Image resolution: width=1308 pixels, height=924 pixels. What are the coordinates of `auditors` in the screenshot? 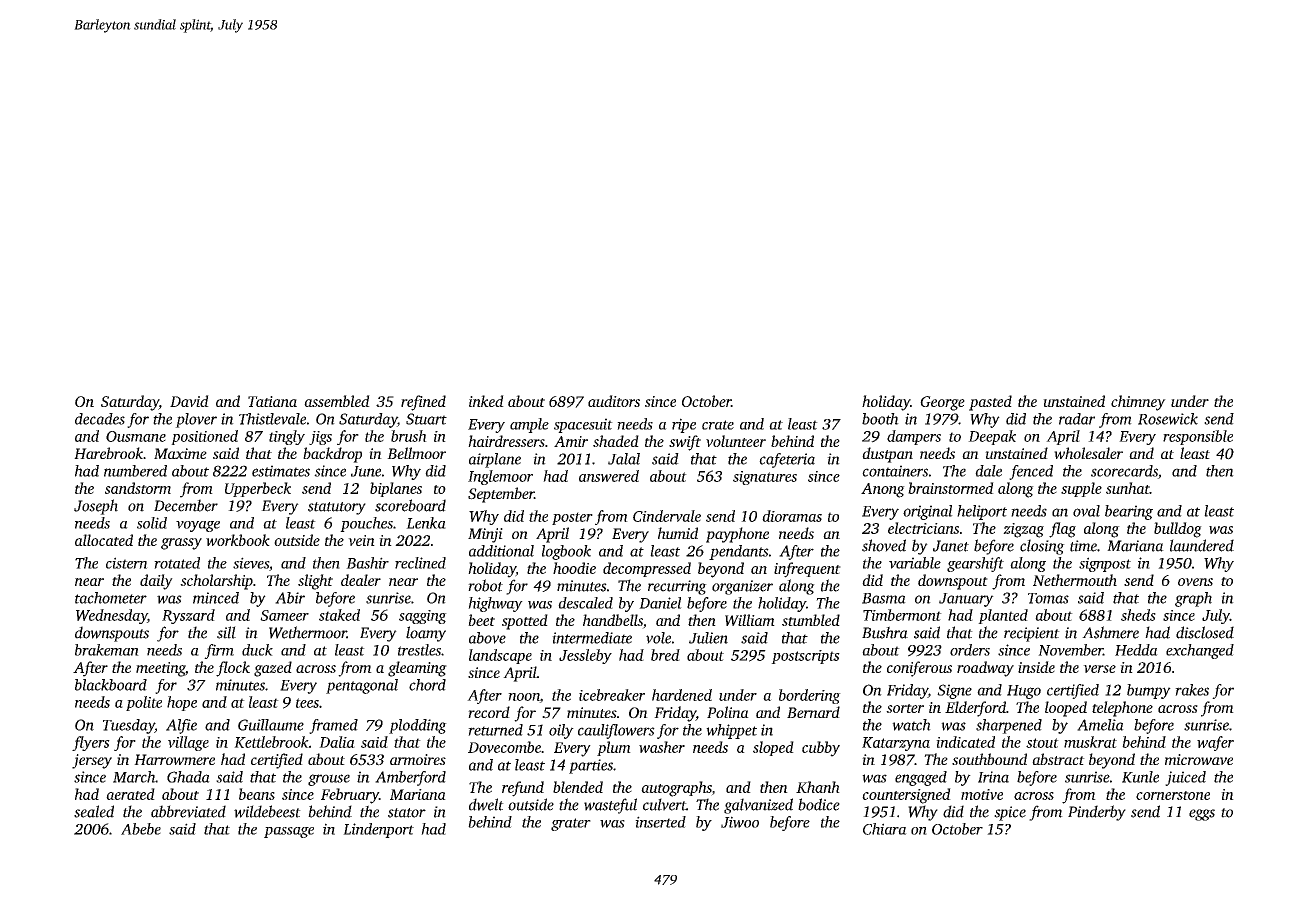 It's located at (614, 401).
